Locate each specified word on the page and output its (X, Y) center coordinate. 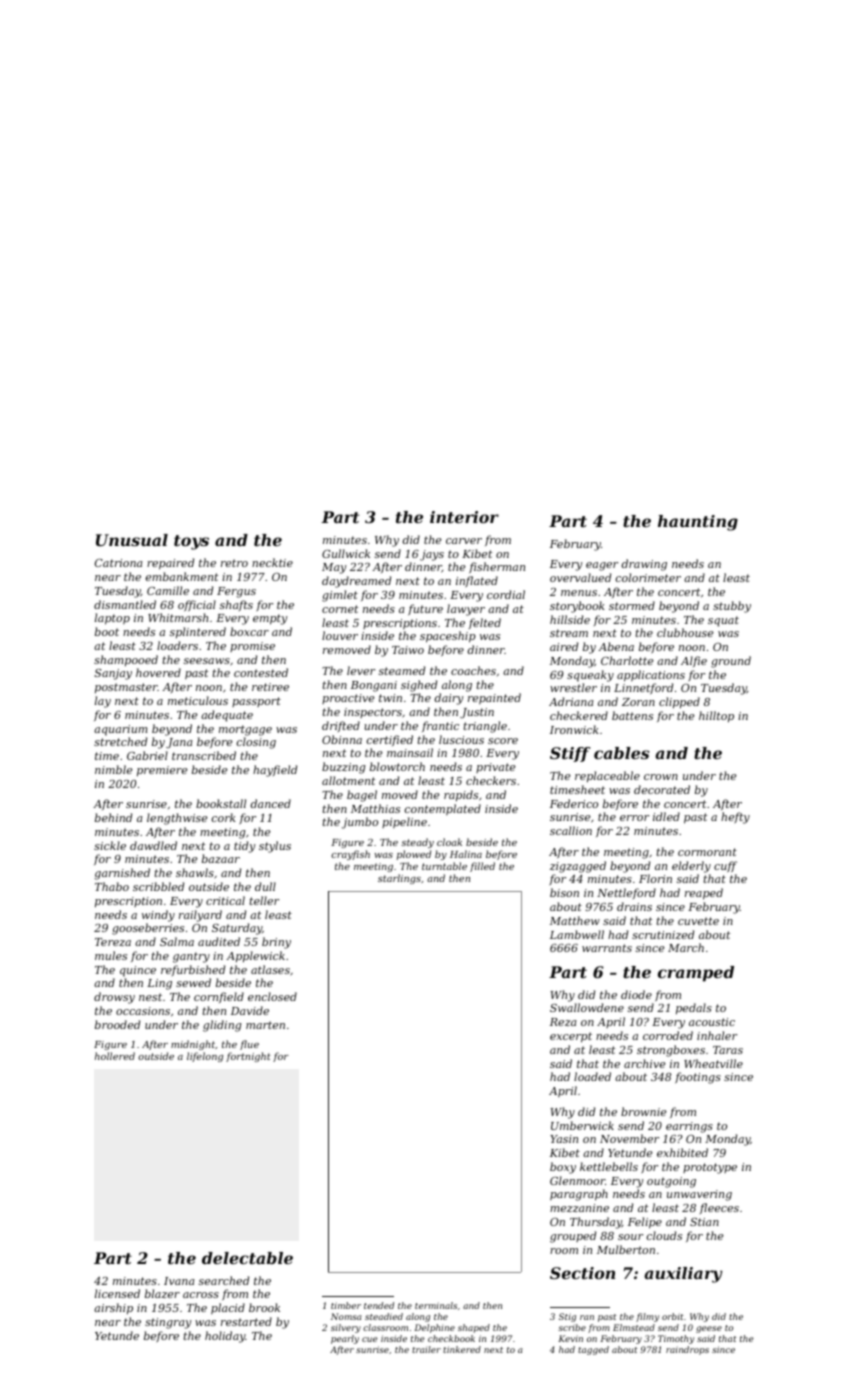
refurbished (193, 970)
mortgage (245, 730)
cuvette (698, 921)
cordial (506, 594)
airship (113, 1308)
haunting (698, 523)
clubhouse (685, 632)
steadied (384, 1316)
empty (270, 619)
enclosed (272, 996)
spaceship (448, 637)
